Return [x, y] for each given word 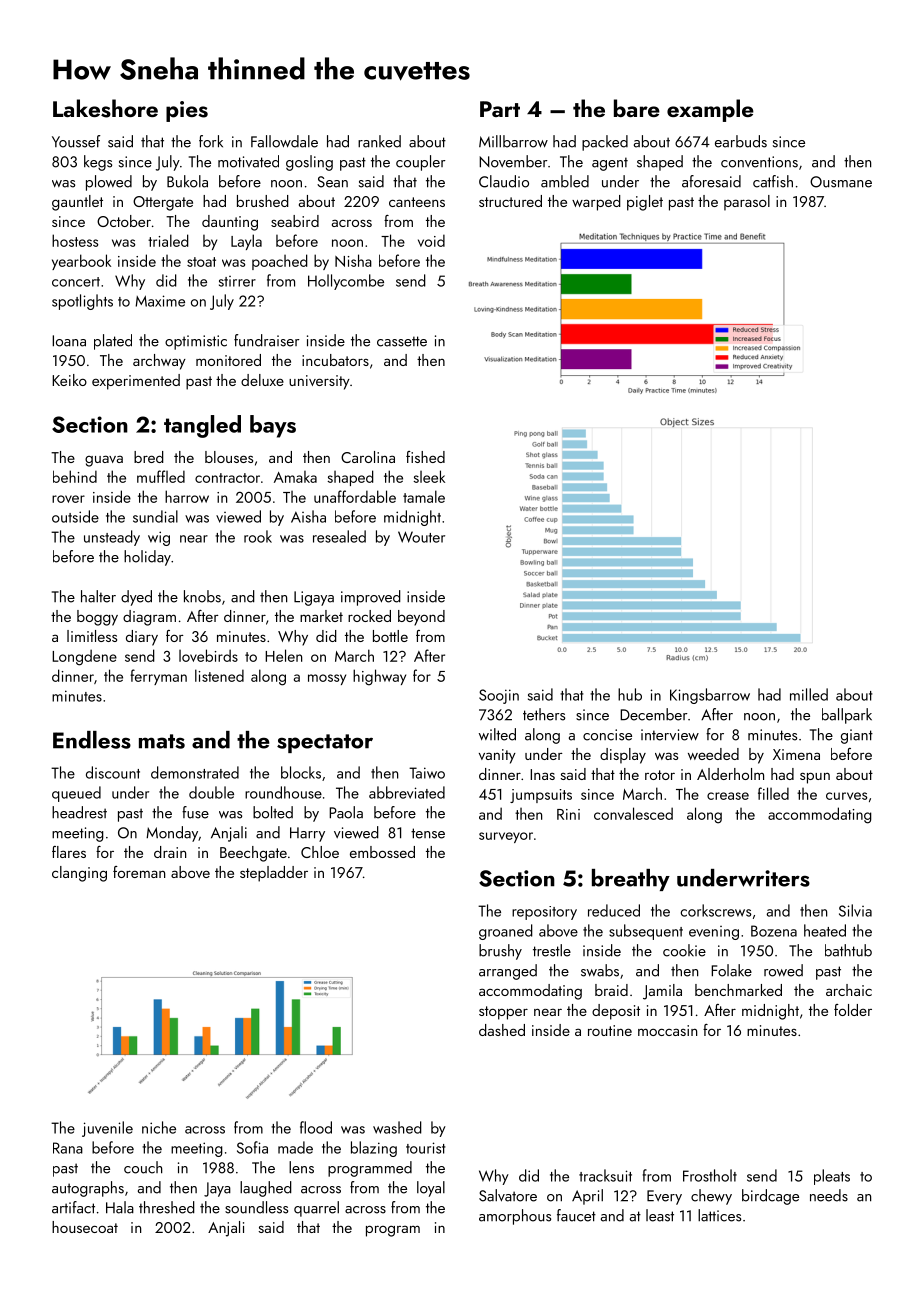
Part [500, 109]
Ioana [69, 341]
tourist [426, 1148]
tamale [424, 496]
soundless [256, 1207]
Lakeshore [105, 108]
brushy [500, 952]
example [710, 110]
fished [425, 457]
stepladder [274, 874]
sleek [429, 476]
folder [853, 1010]
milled [809, 694]
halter [98, 596]
